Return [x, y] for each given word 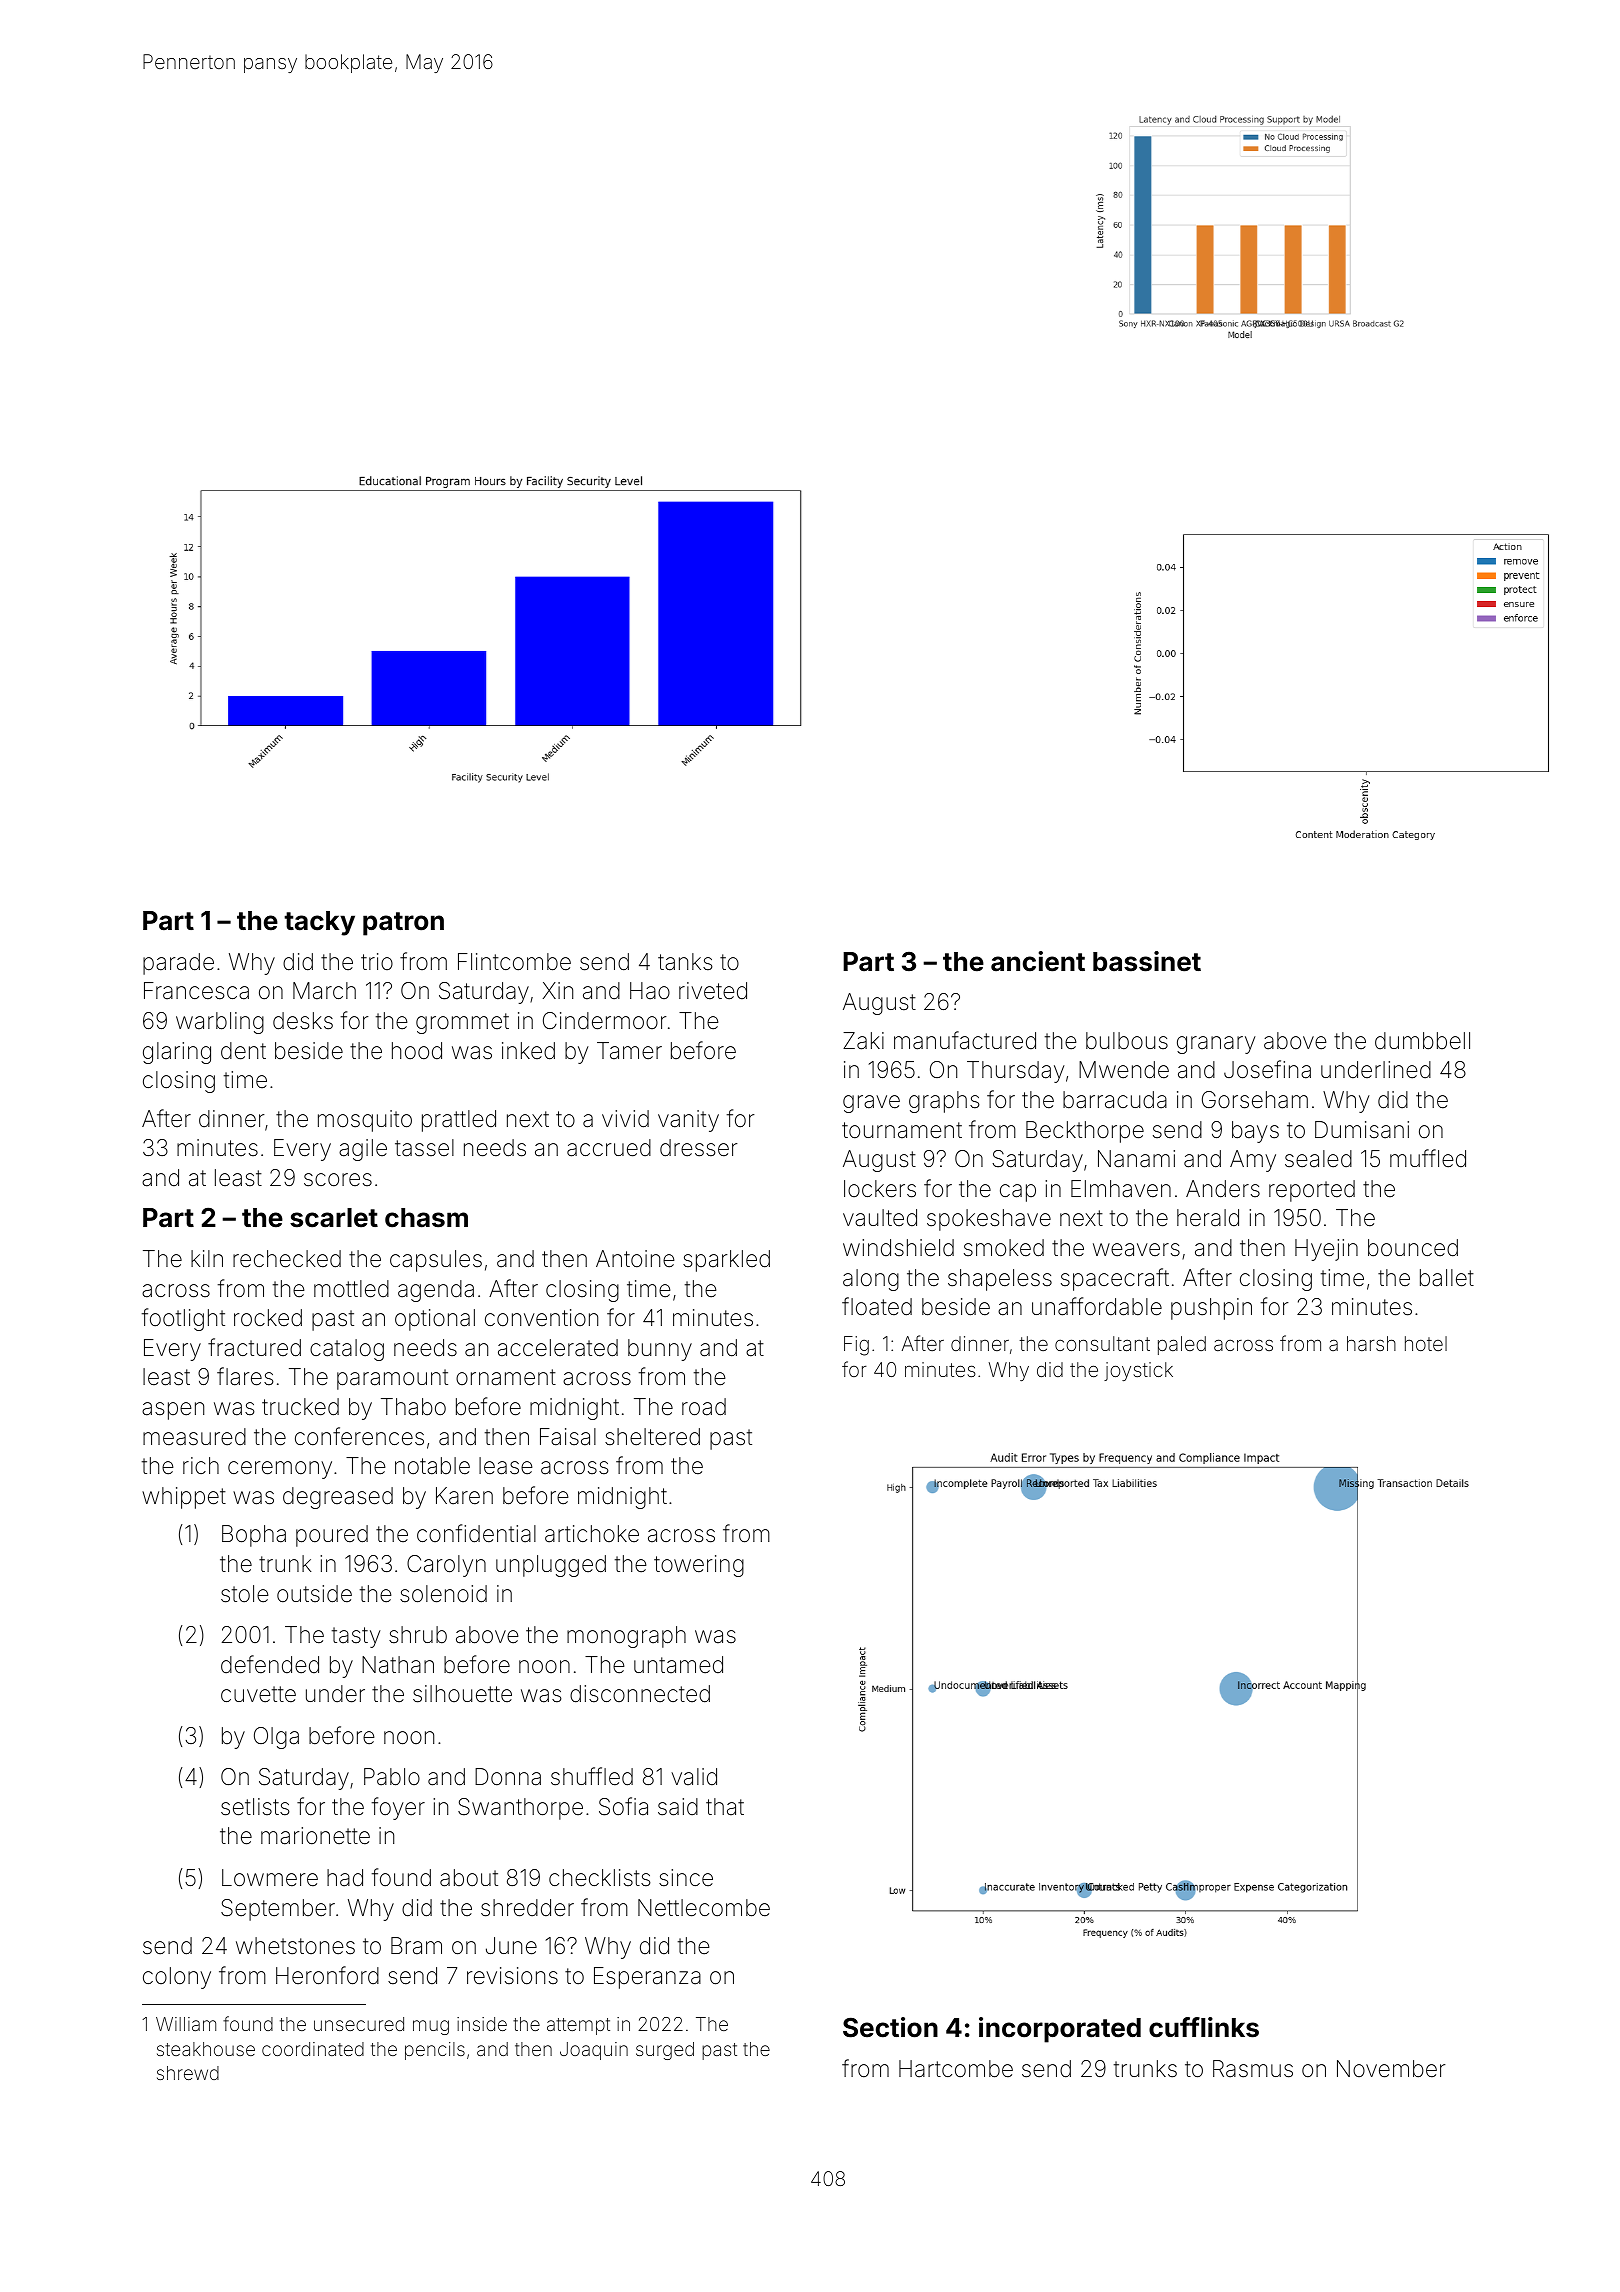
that [725, 1807]
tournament [902, 1130]
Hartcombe [956, 2069]
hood [417, 1050]
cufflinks [1204, 2027]
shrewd [188, 2073]
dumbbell [1422, 1041]
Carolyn [446, 1566]
